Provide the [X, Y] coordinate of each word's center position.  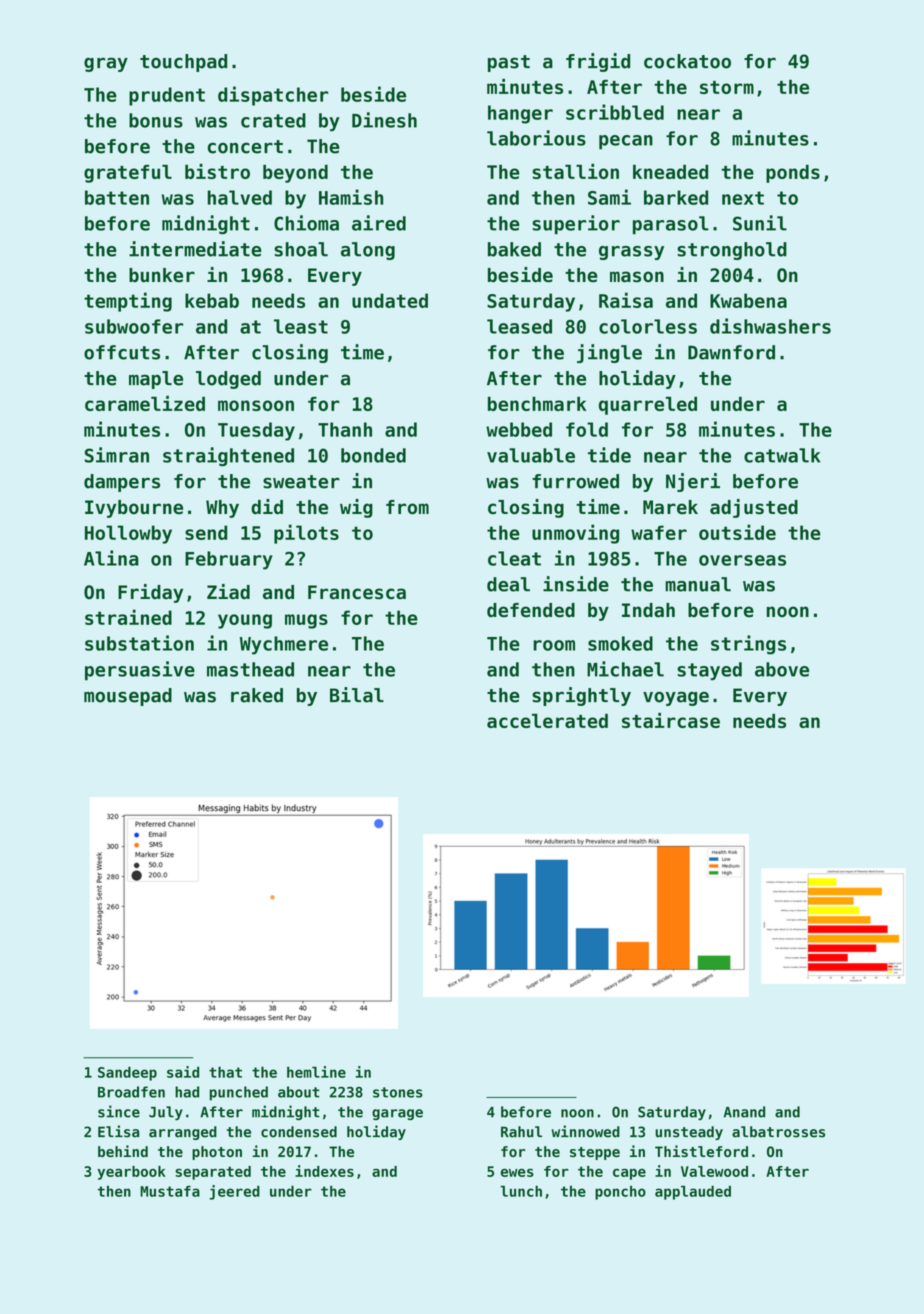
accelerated [547, 720]
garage [397, 1114]
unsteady [689, 1133]
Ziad [228, 592]
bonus [156, 120]
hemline [316, 1072]
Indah [648, 610]
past [509, 63]
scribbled [615, 112]
